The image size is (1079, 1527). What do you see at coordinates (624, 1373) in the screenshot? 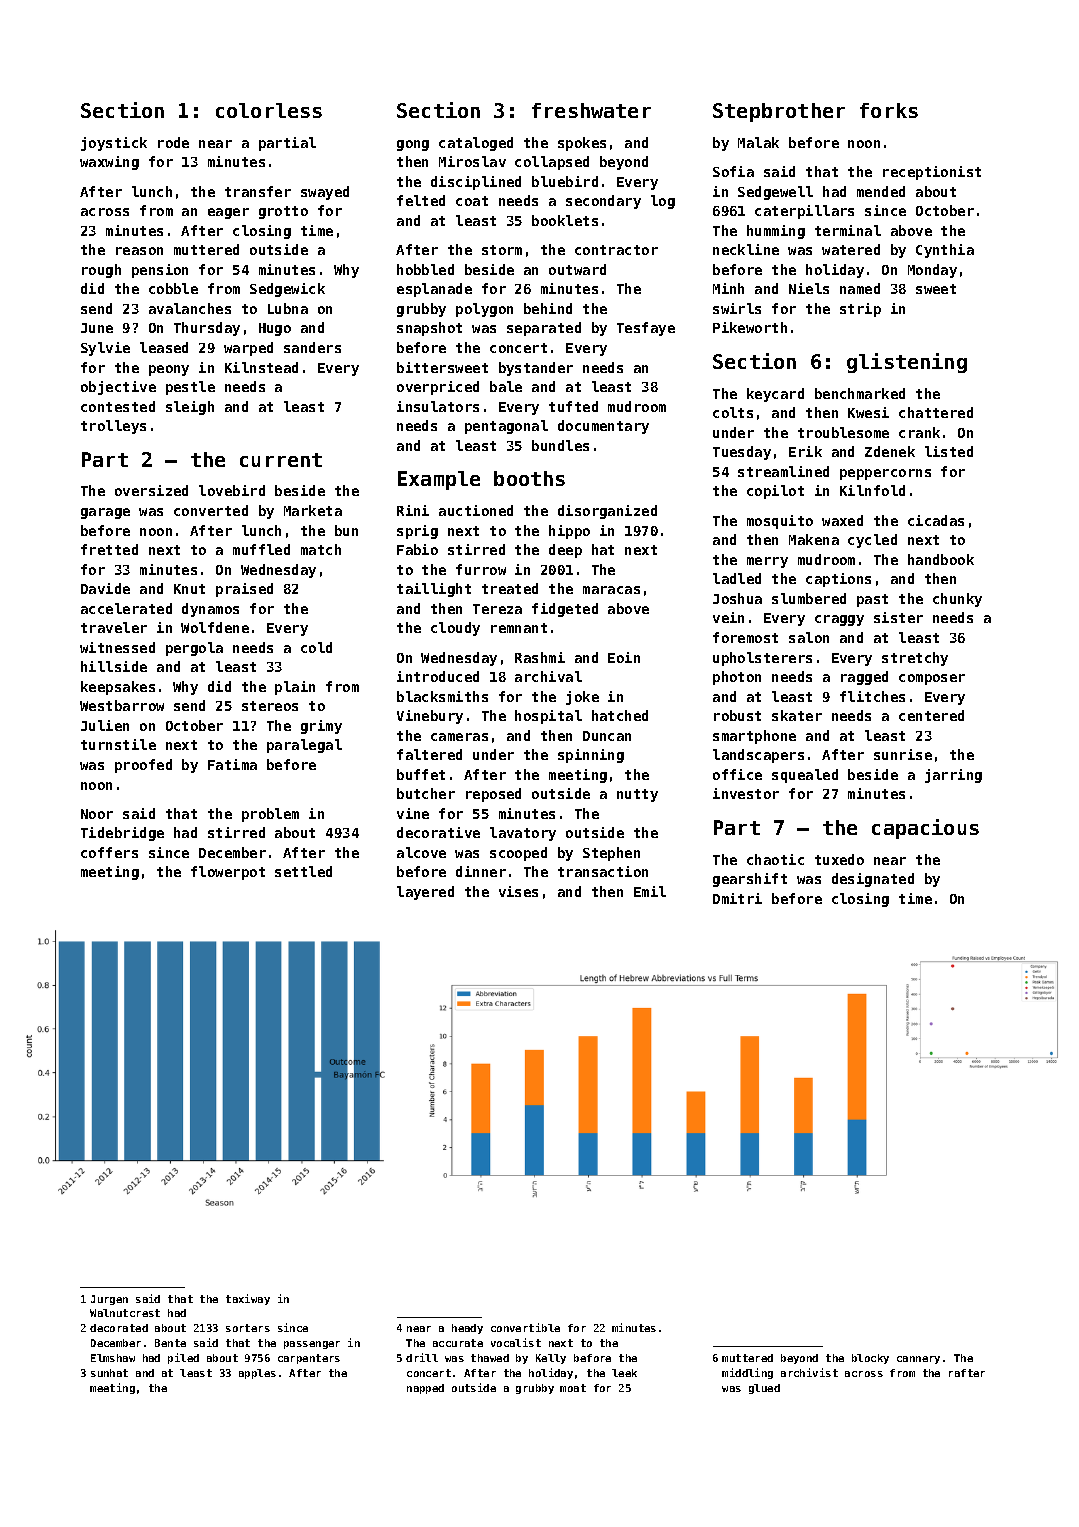
I see `leek` at bounding box center [624, 1373].
